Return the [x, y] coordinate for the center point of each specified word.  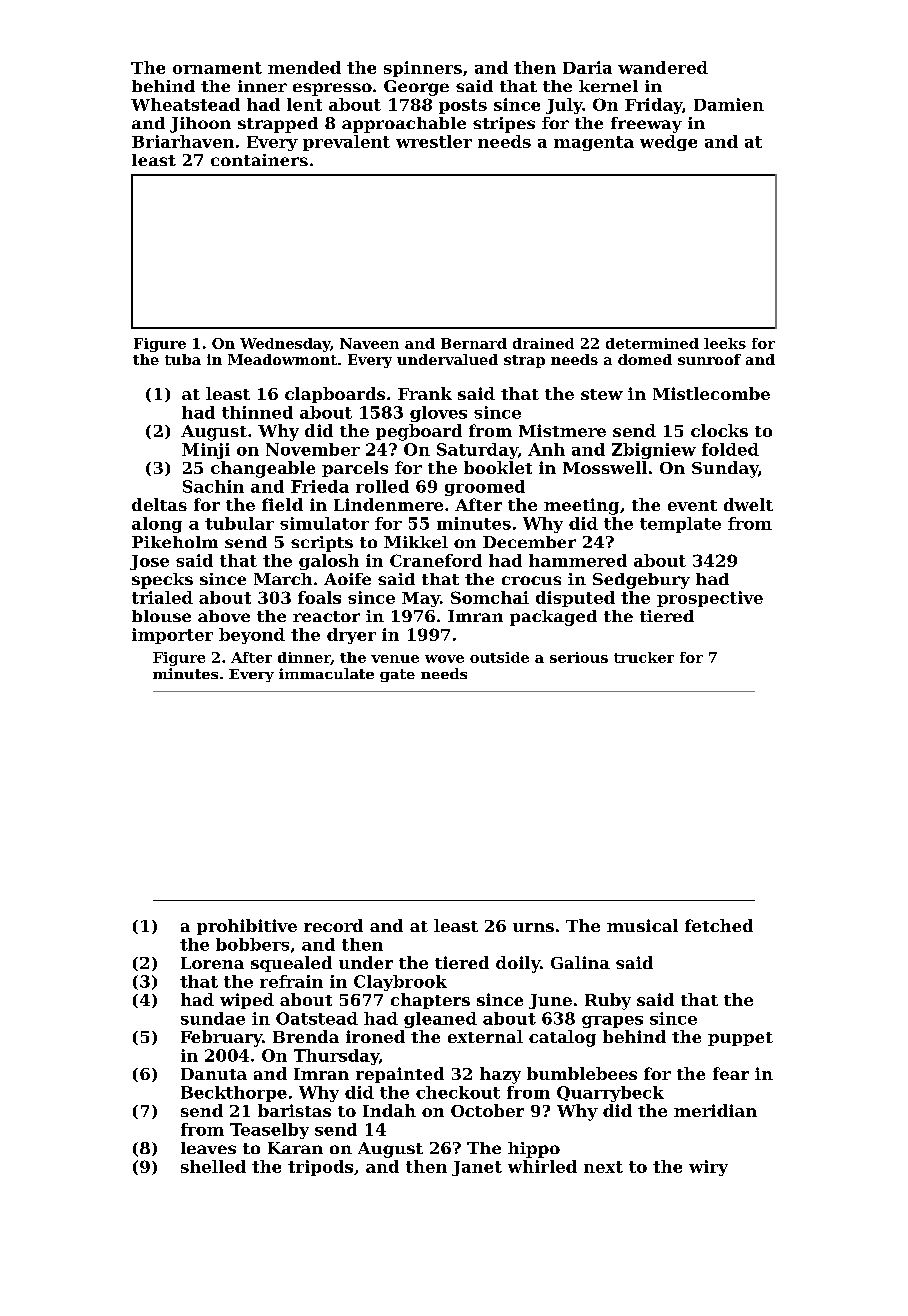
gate [397, 675]
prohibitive [247, 927]
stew [602, 394]
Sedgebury [641, 581]
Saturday [477, 451]
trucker [644, 657]
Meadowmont [282, 359]
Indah [389, 1110]
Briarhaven [183, 141]
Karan [295, 1148]
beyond [252, 636]
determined [652, 343]
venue [395, 659]
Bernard [474, 343]
